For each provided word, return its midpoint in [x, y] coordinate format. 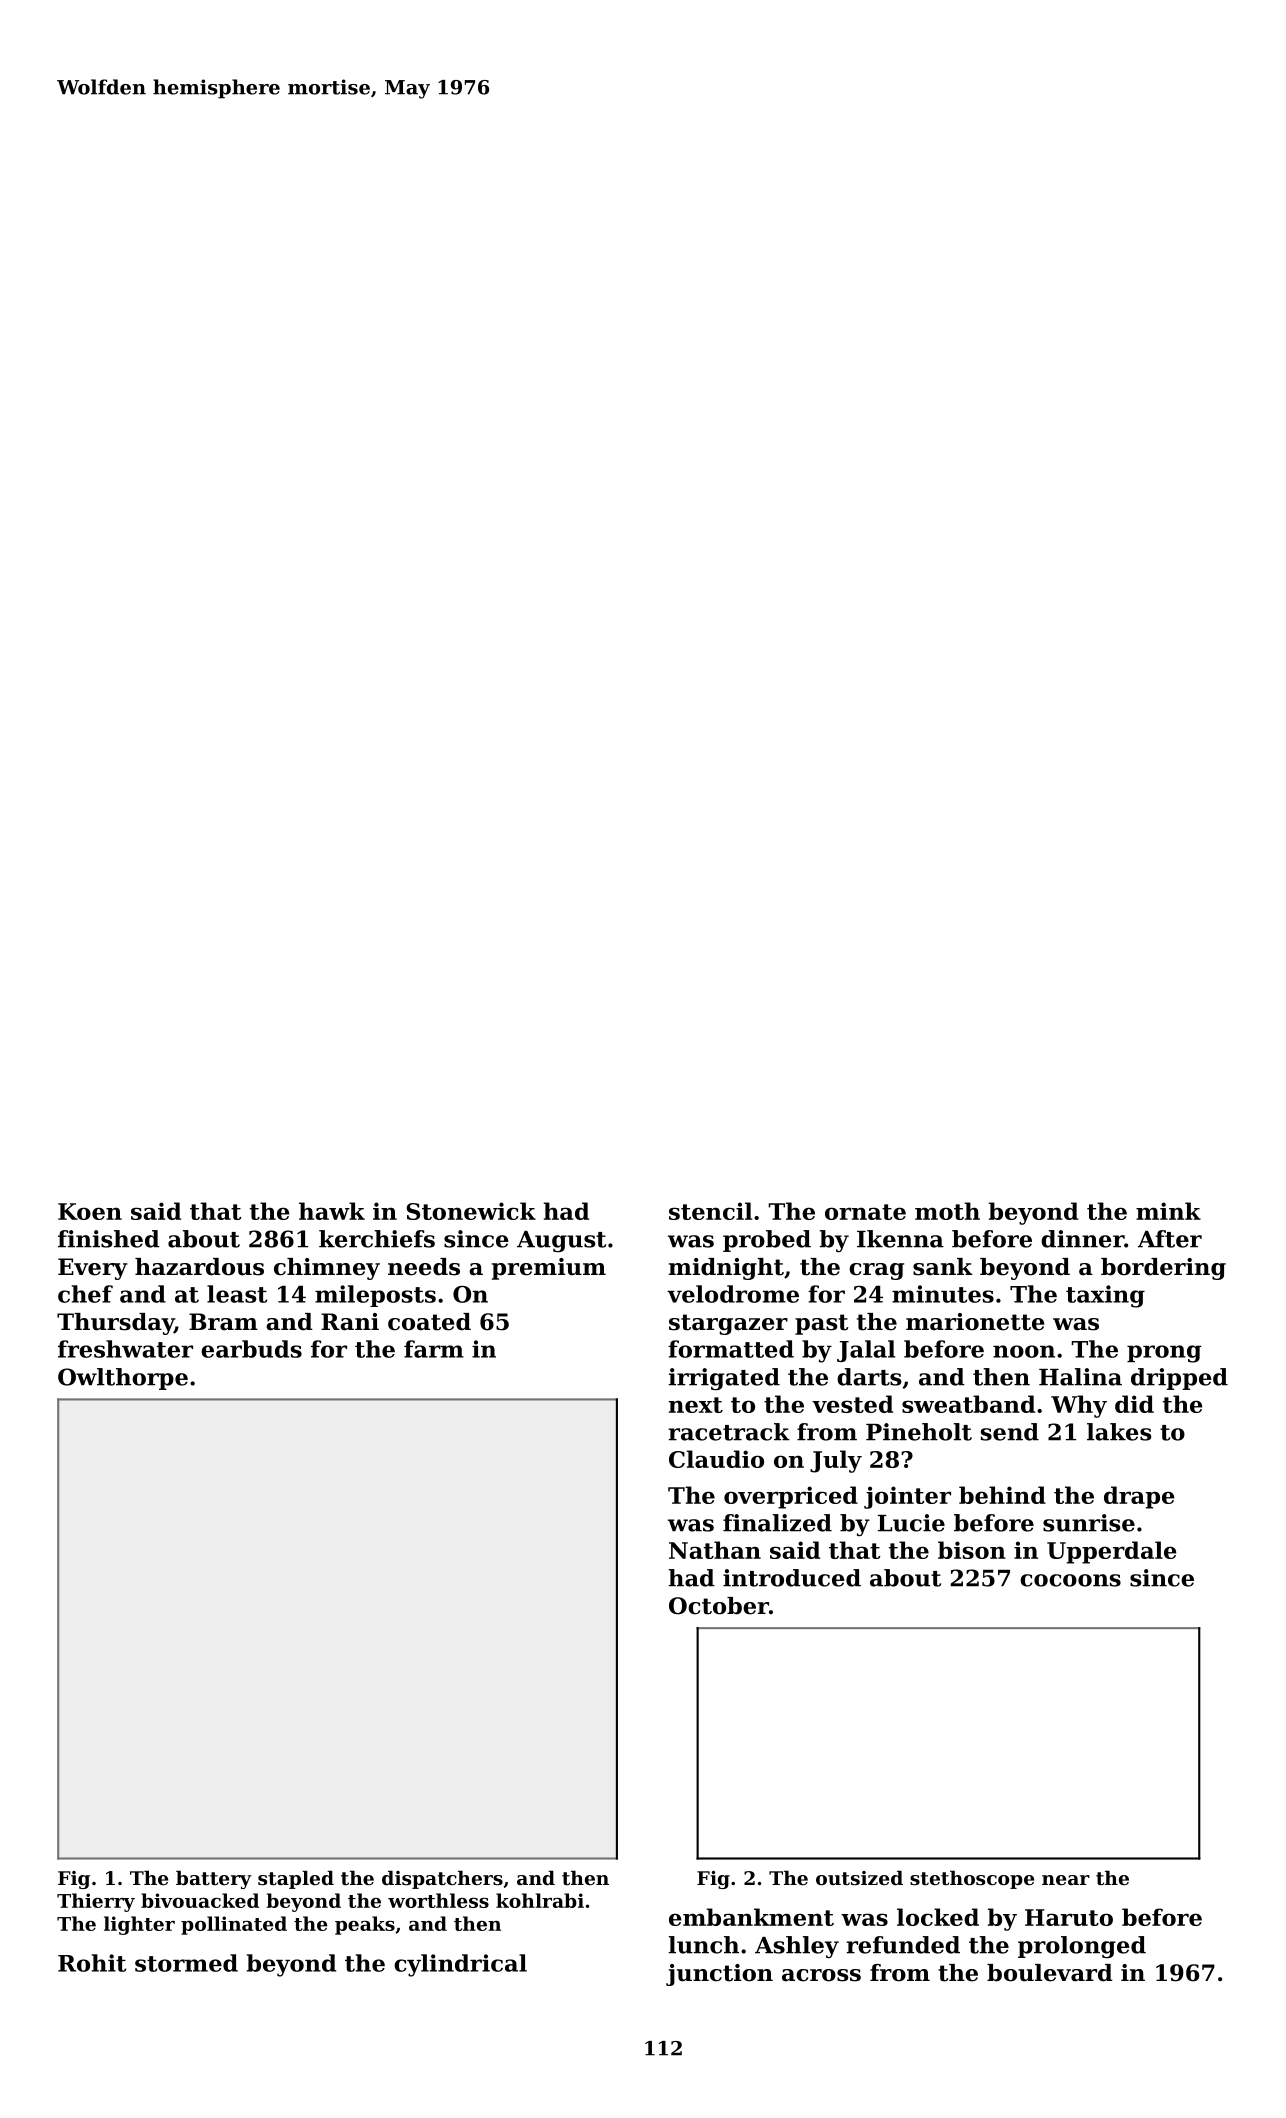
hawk [332, 1211]
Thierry [96, 1902]
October [719, 1606]
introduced [792, 1578]
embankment [751, 1917]
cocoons [1070, 1580]
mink [1168, 1211]
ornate [865, 1212]
